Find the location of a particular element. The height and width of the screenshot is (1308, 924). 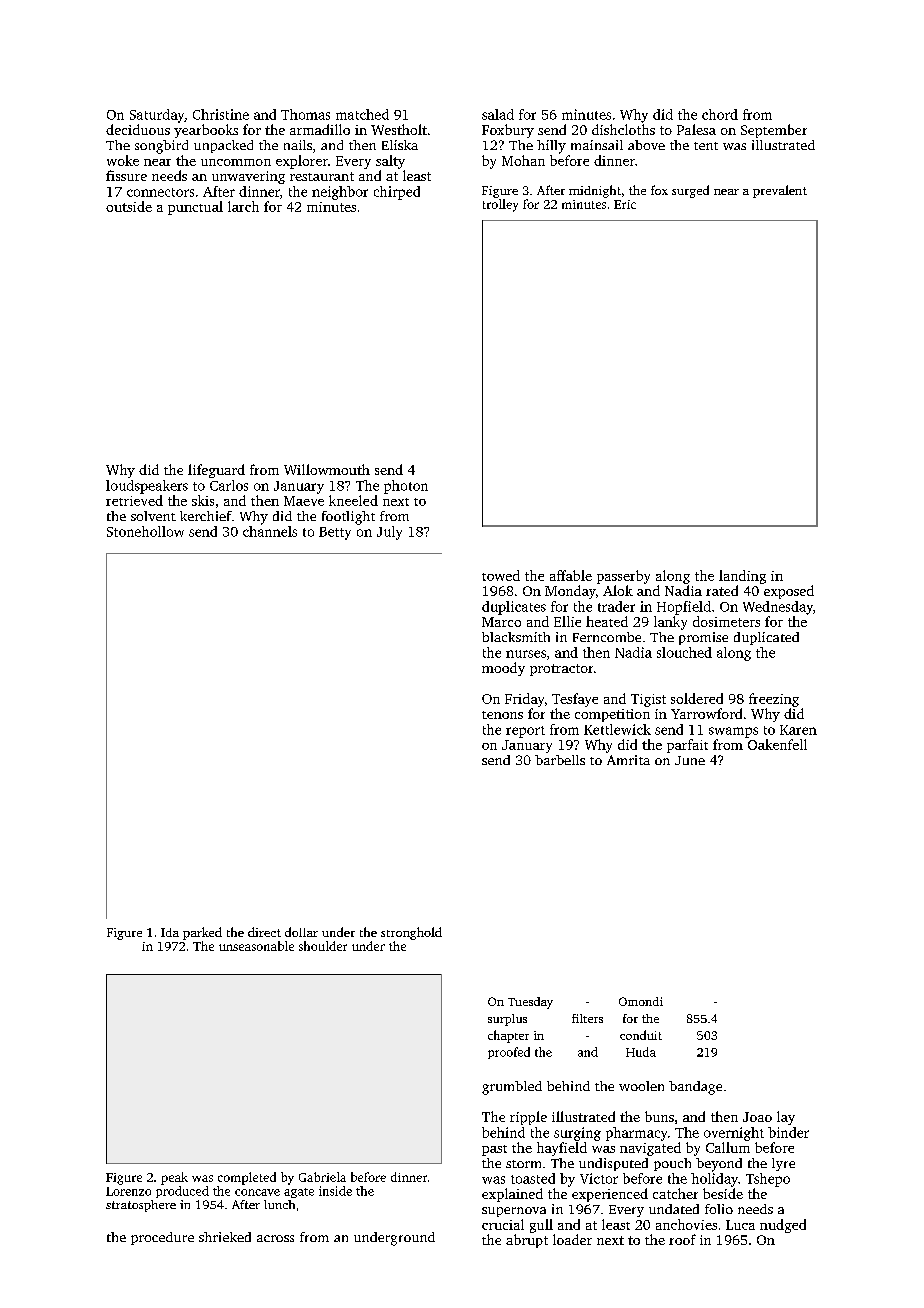

completed is located at coordinates (247, 1178).
